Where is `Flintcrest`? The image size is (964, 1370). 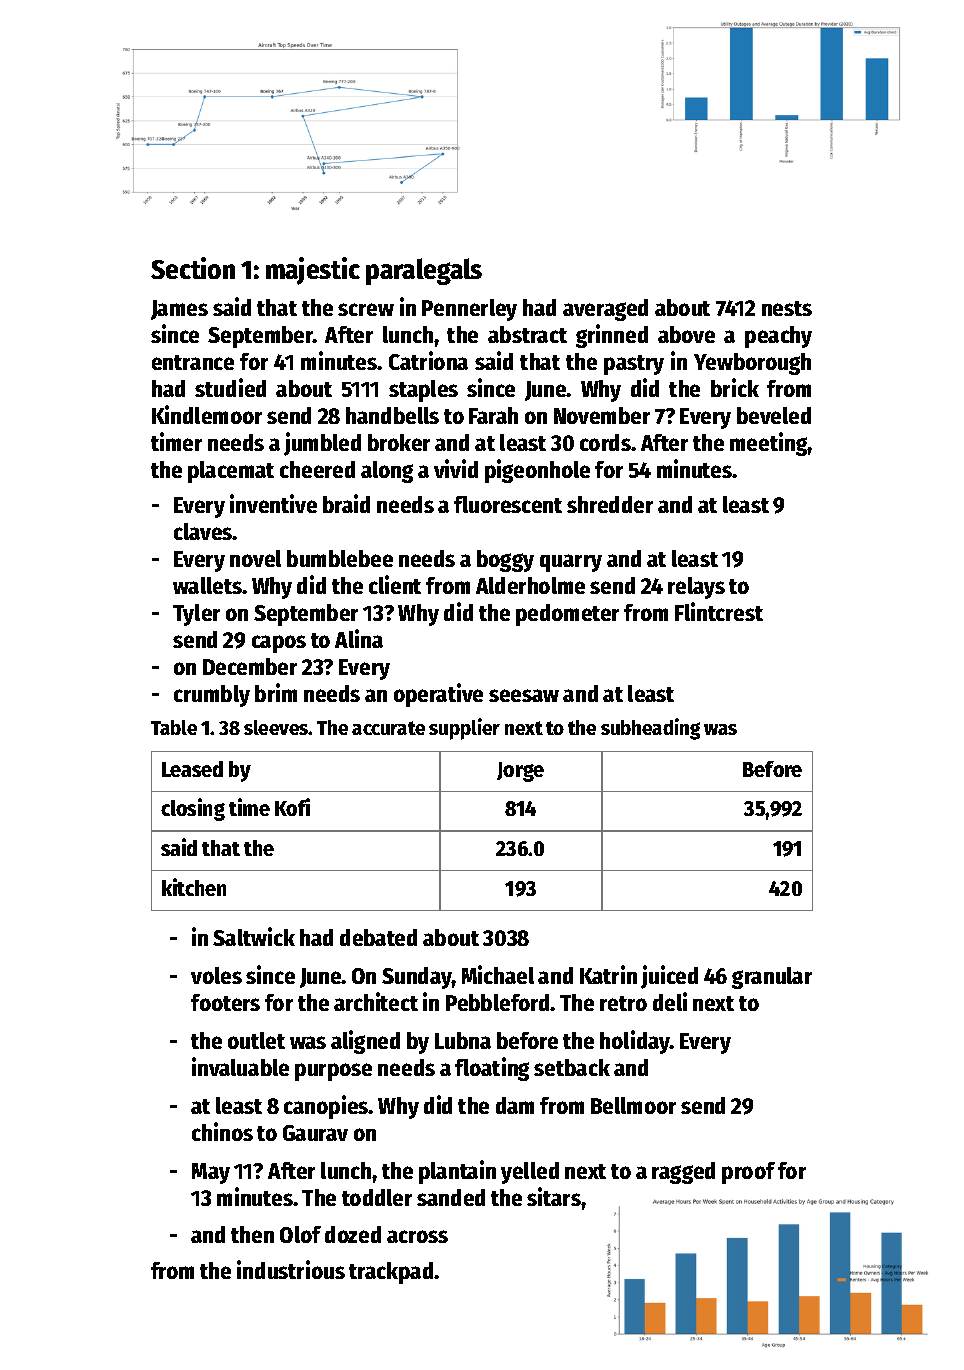 Flintcrest is located at coordinates (719, 611).
